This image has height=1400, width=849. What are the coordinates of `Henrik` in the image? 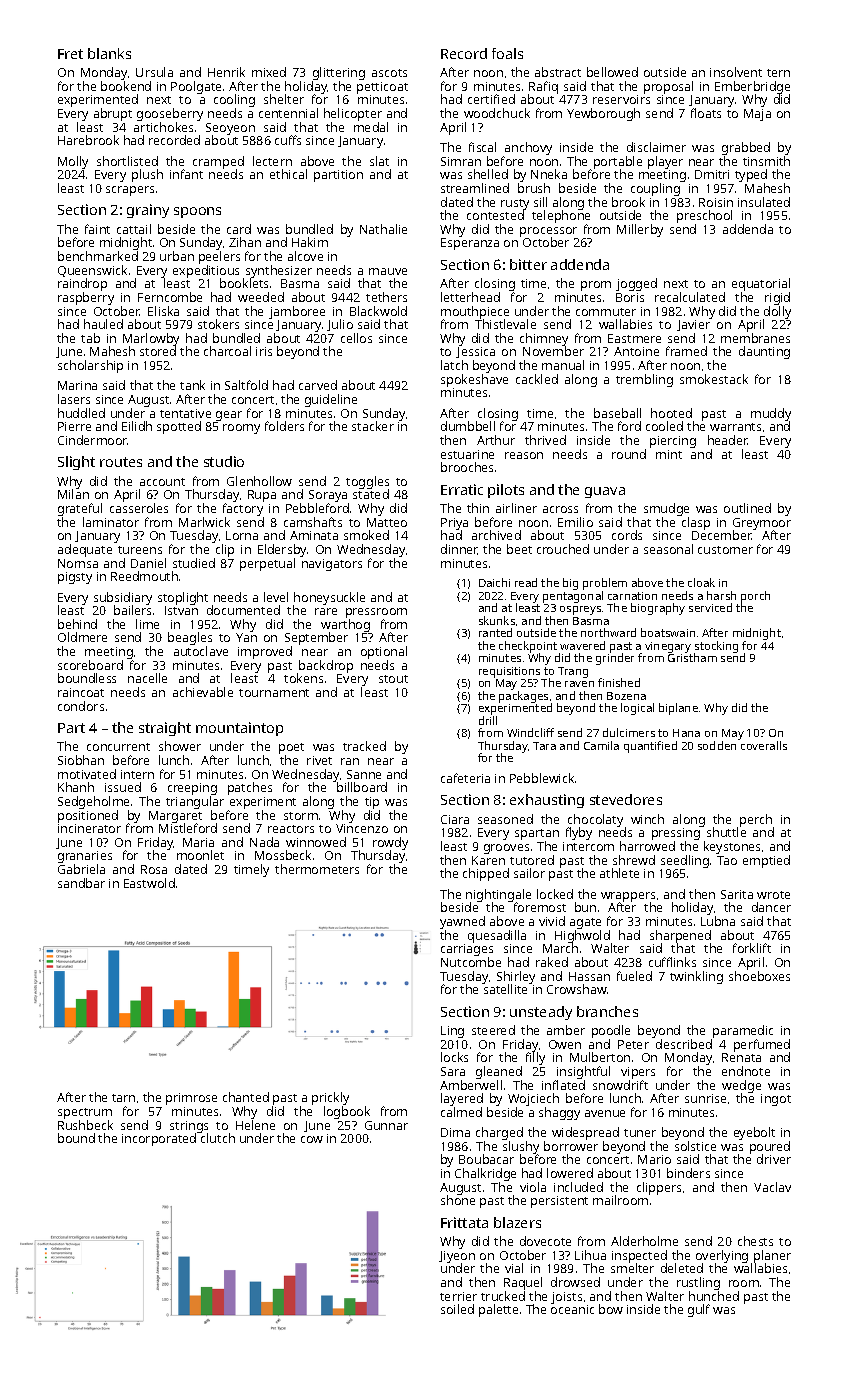 It's located at (226, 72).
